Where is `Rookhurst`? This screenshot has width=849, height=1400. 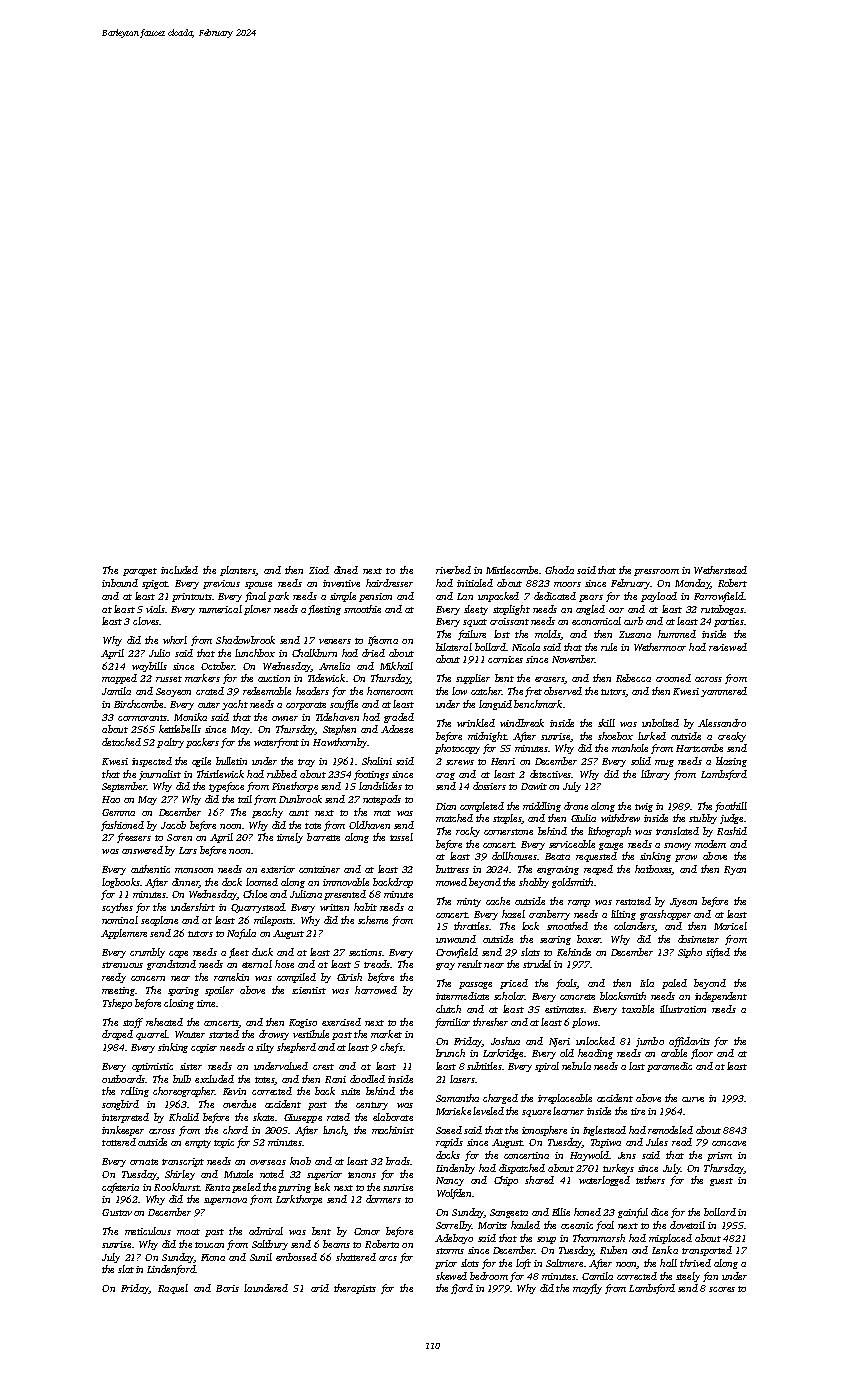 Rookhurst is located at coordinates (176, 1187).
